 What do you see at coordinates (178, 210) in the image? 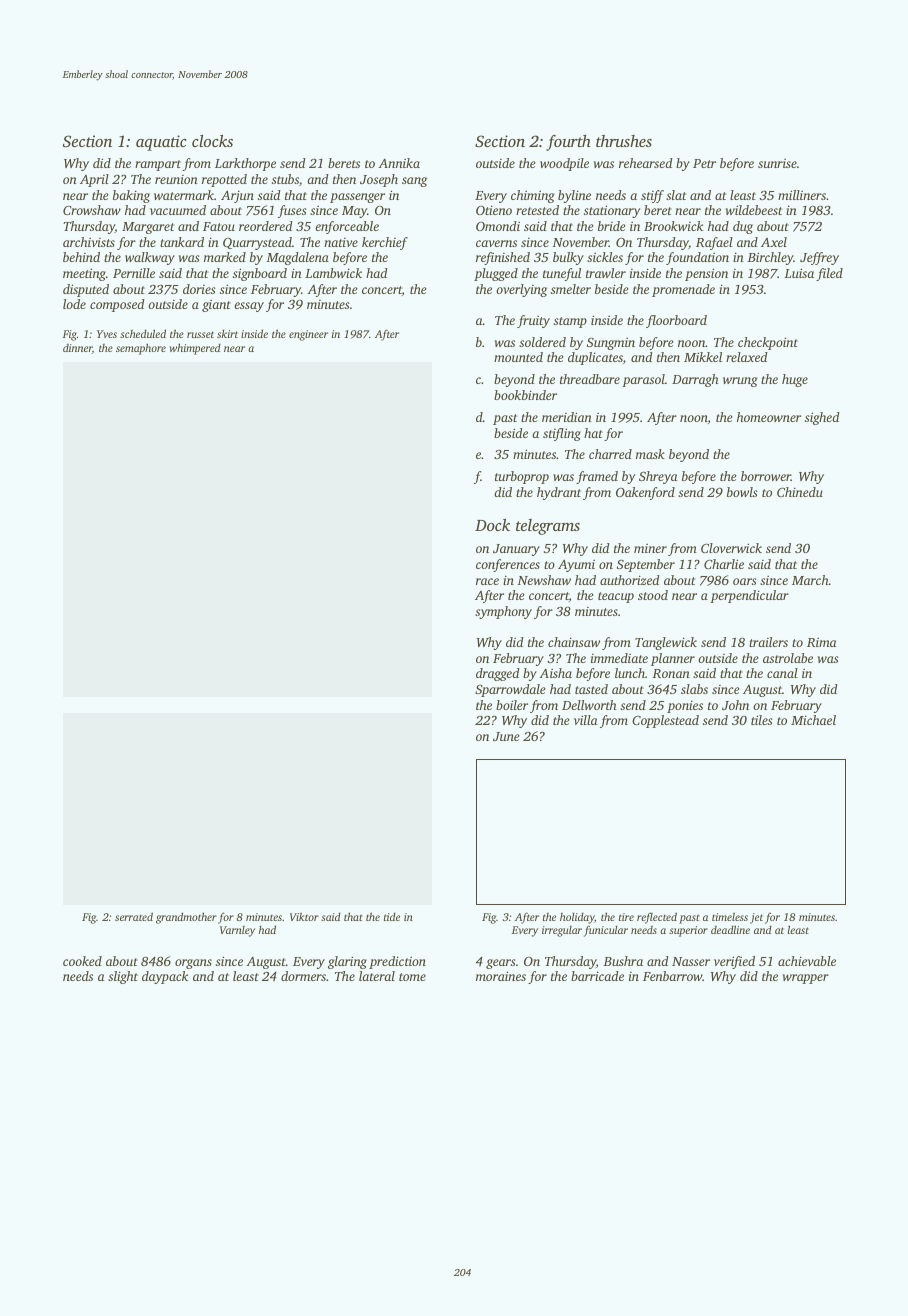
I see `vacuumed` at bounding box center [178, 210].
